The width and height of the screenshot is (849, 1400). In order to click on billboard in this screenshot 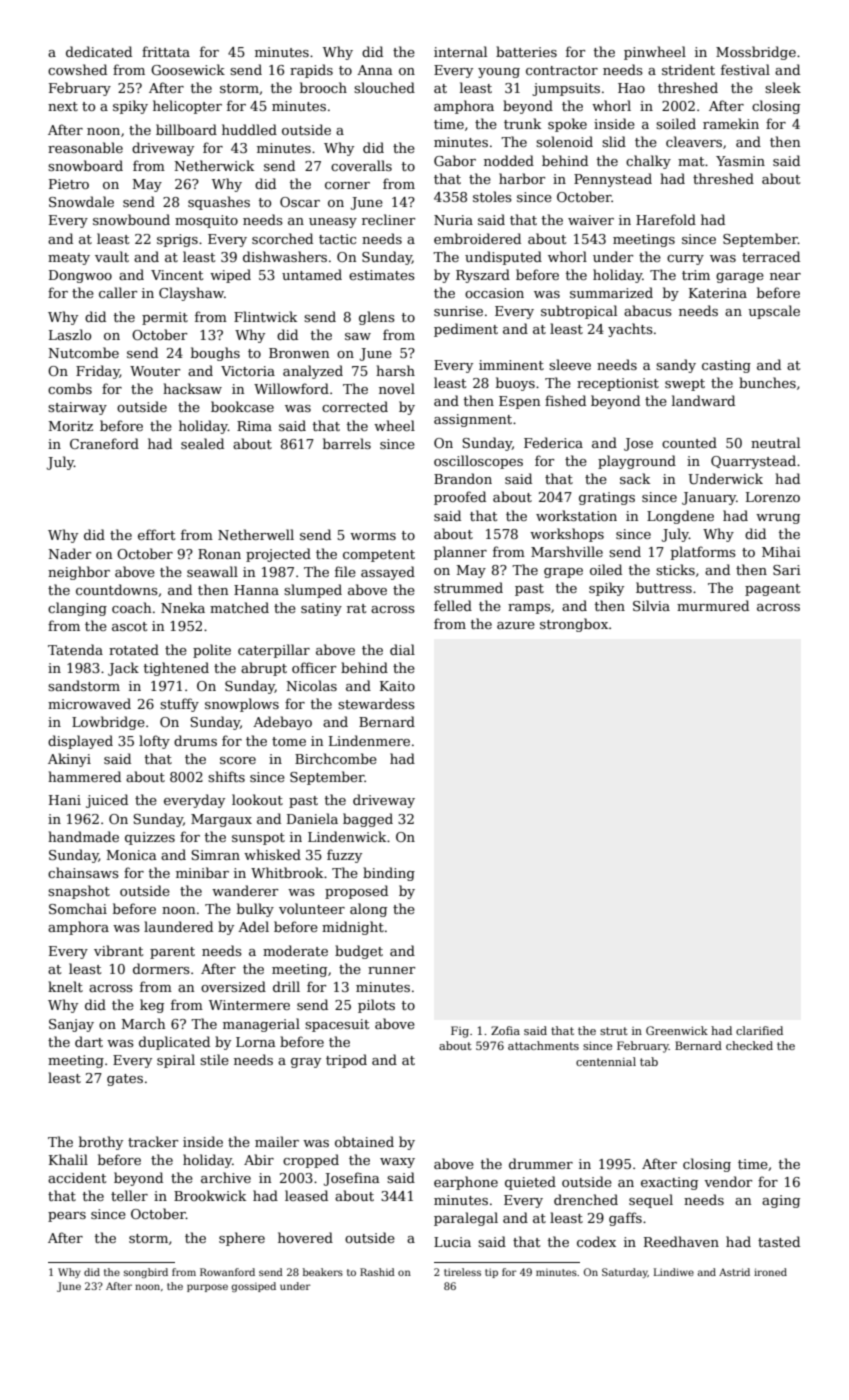, I will do `click(186, 129)`.
